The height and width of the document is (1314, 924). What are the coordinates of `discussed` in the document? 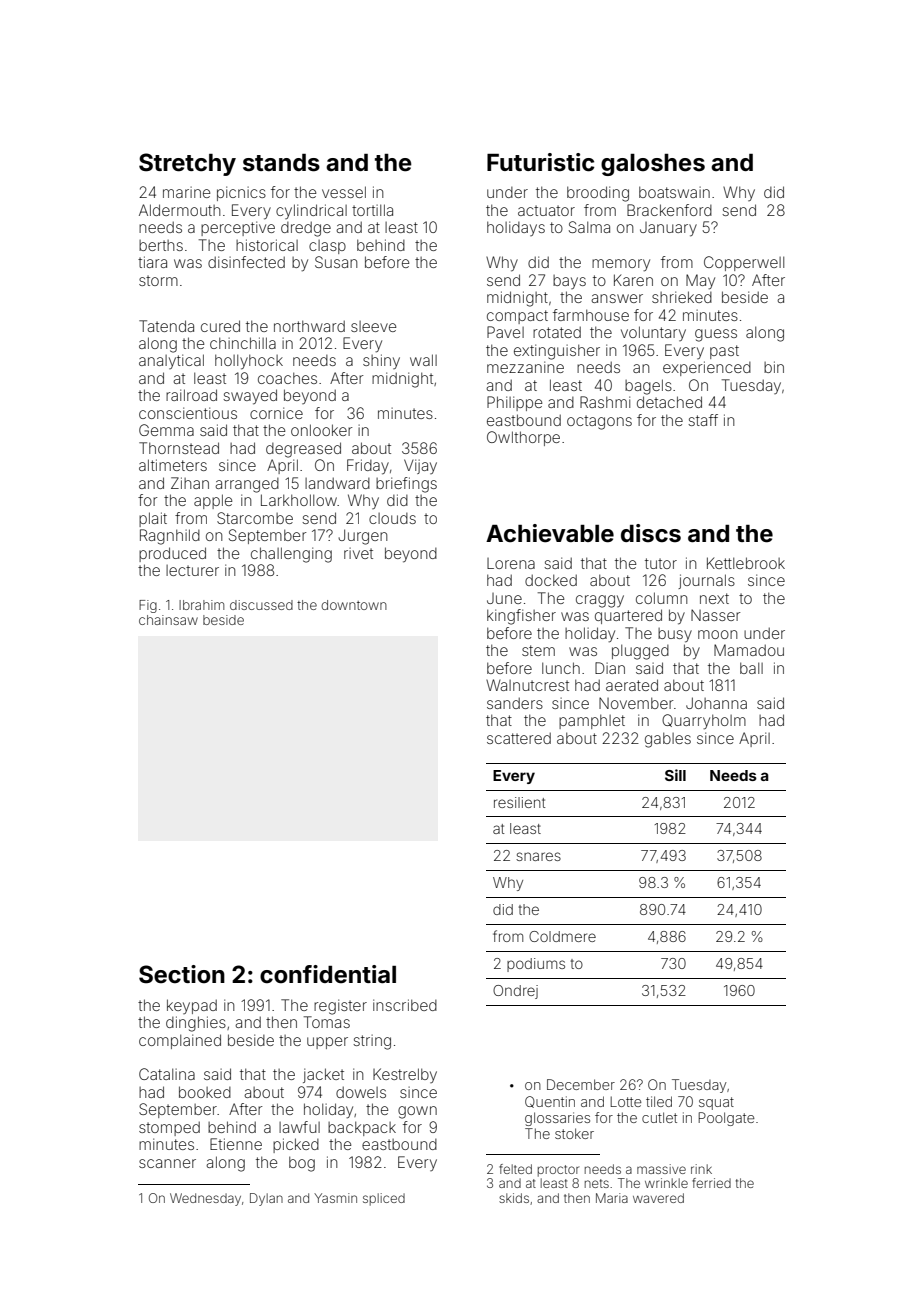 It's located at (261, 605).
